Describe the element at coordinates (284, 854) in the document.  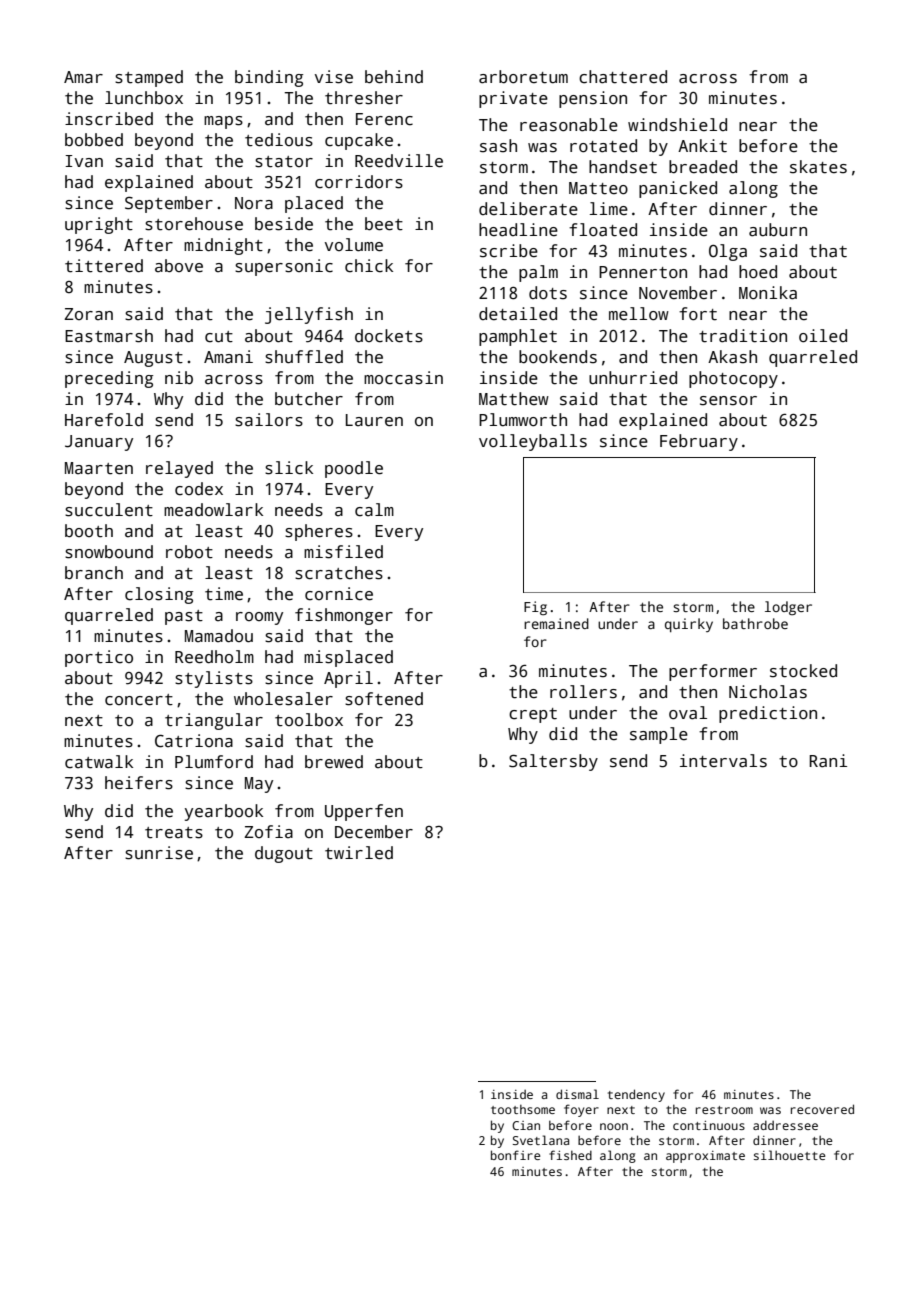
I see `dugout` at that location.
